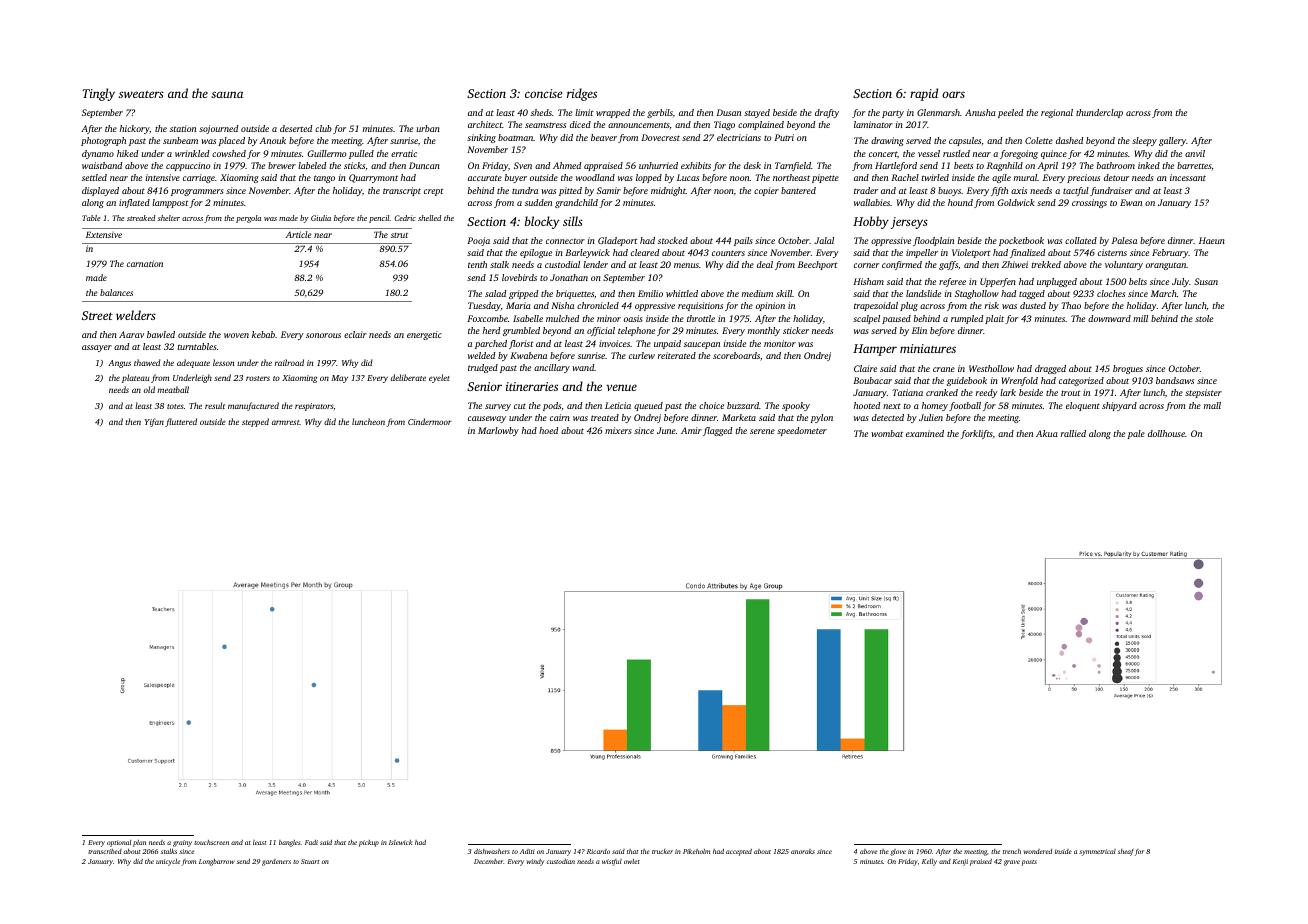 Image resolution: width=1308 pixels, height=924 pixels. Describe the element at coordinates (696, 851) in the screenshot. I see `Pikeholm` at that location.
